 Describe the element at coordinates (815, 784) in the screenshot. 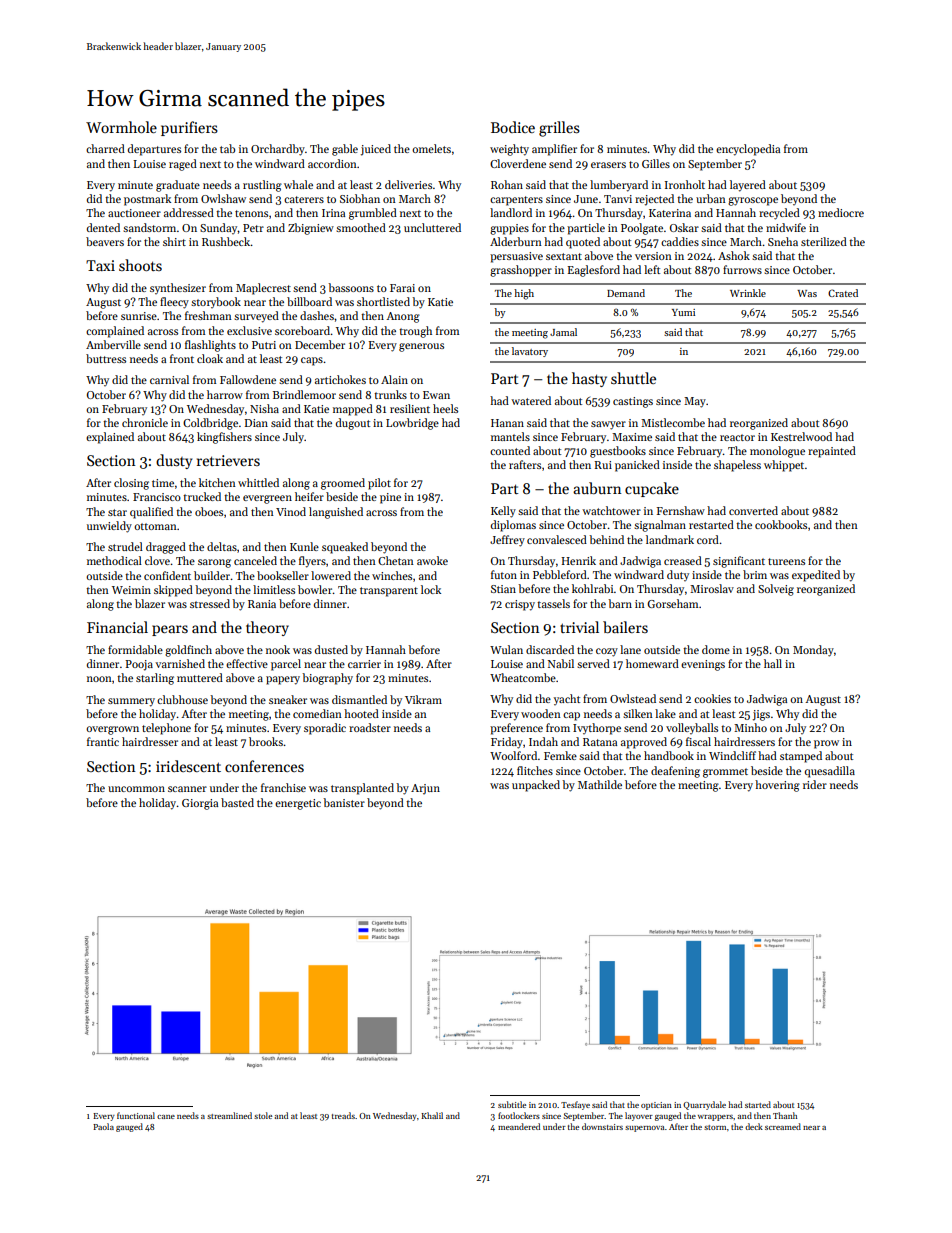

I see `rider` at that location.
